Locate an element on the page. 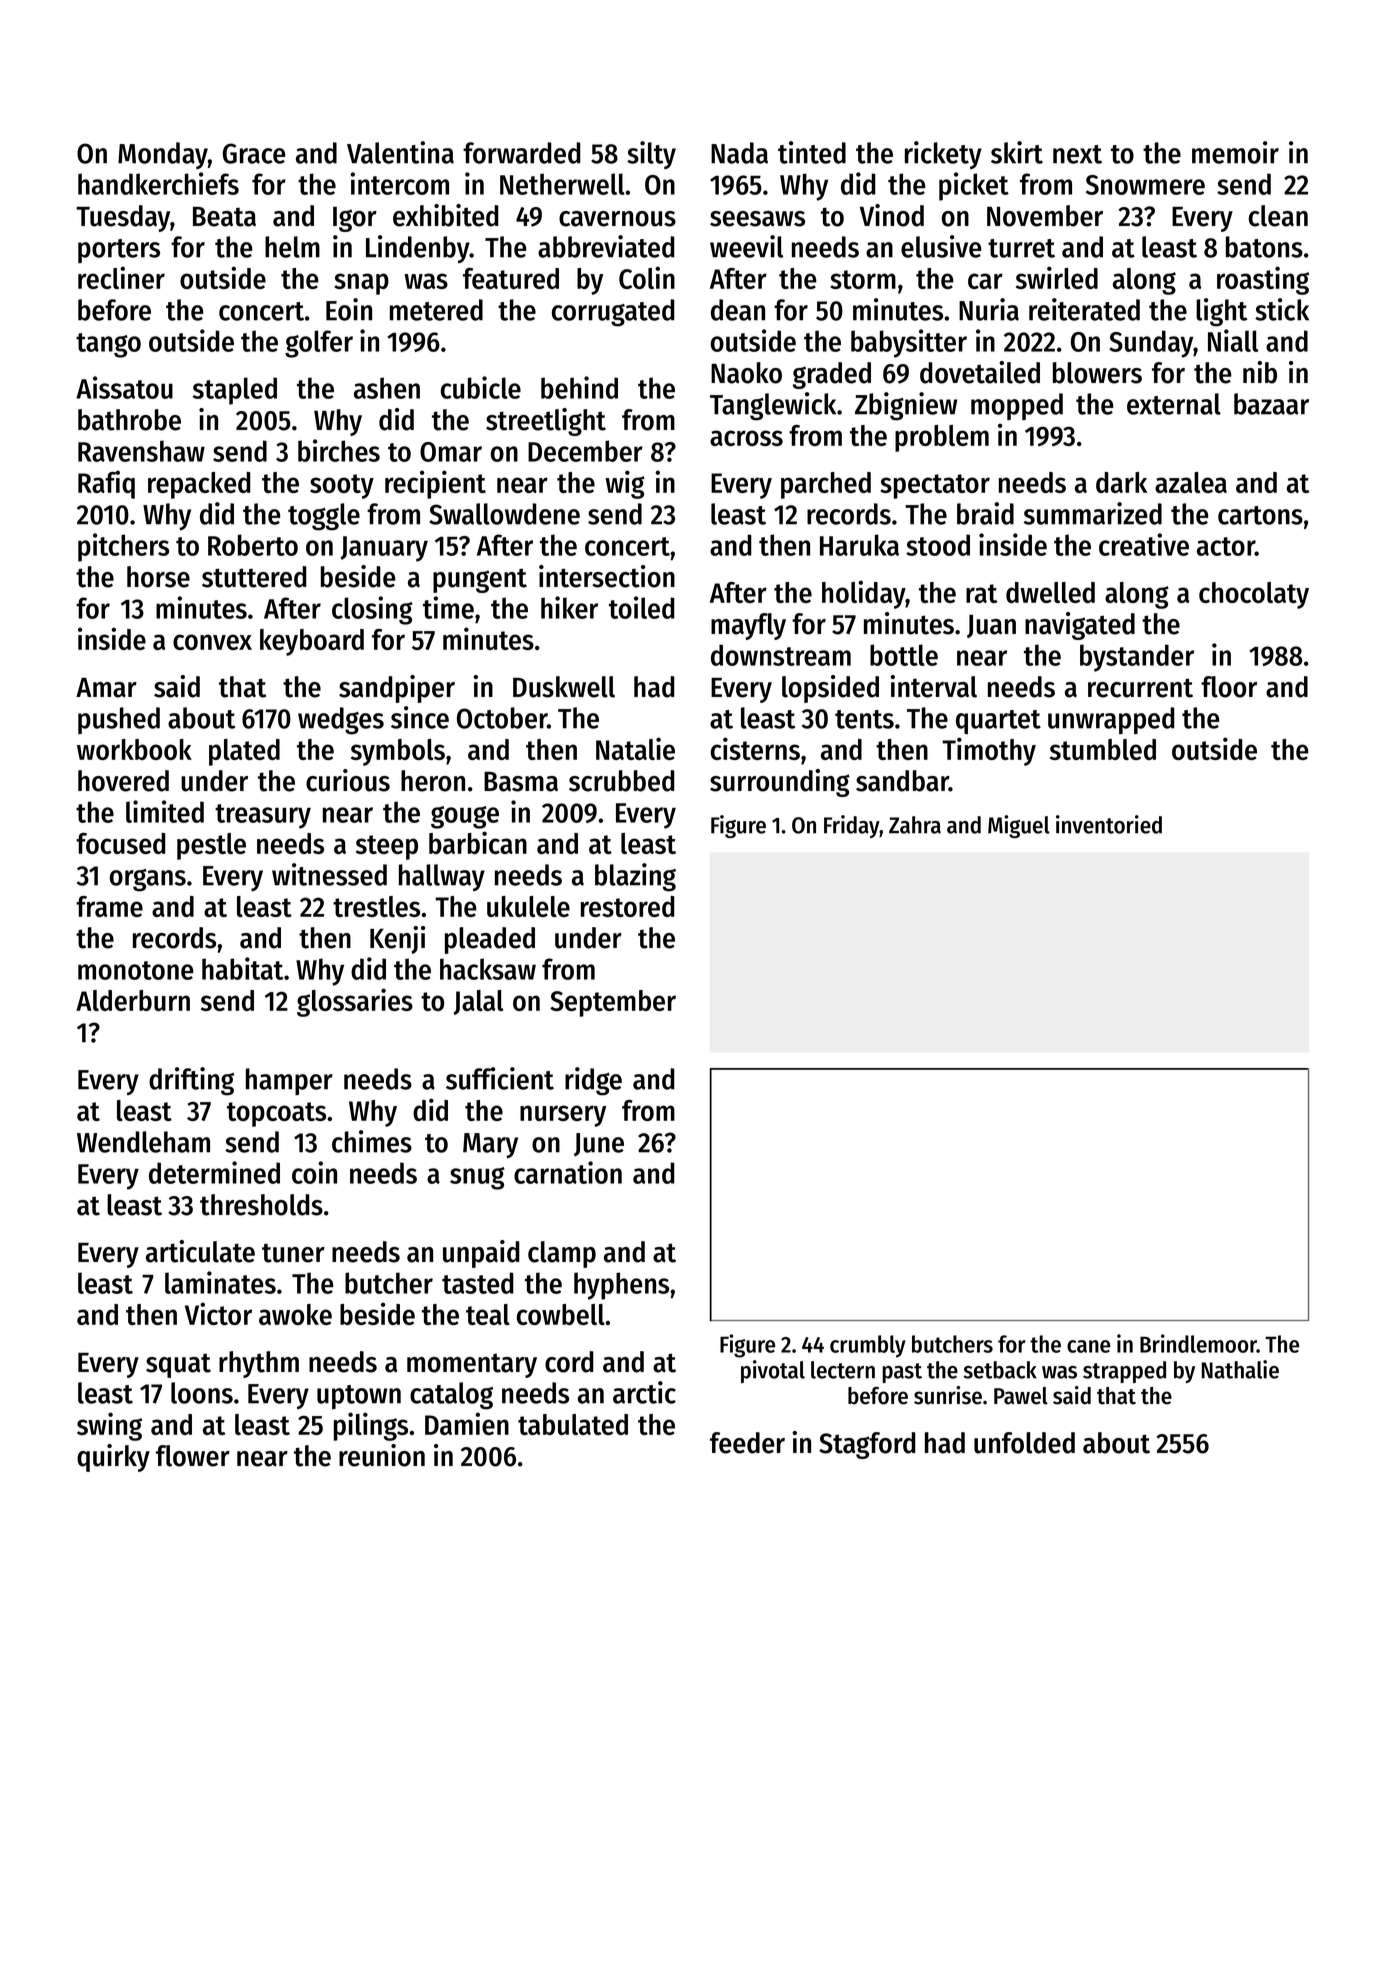 The image size is (1386, 1969). Grace is located at coordinates (254, 153).
